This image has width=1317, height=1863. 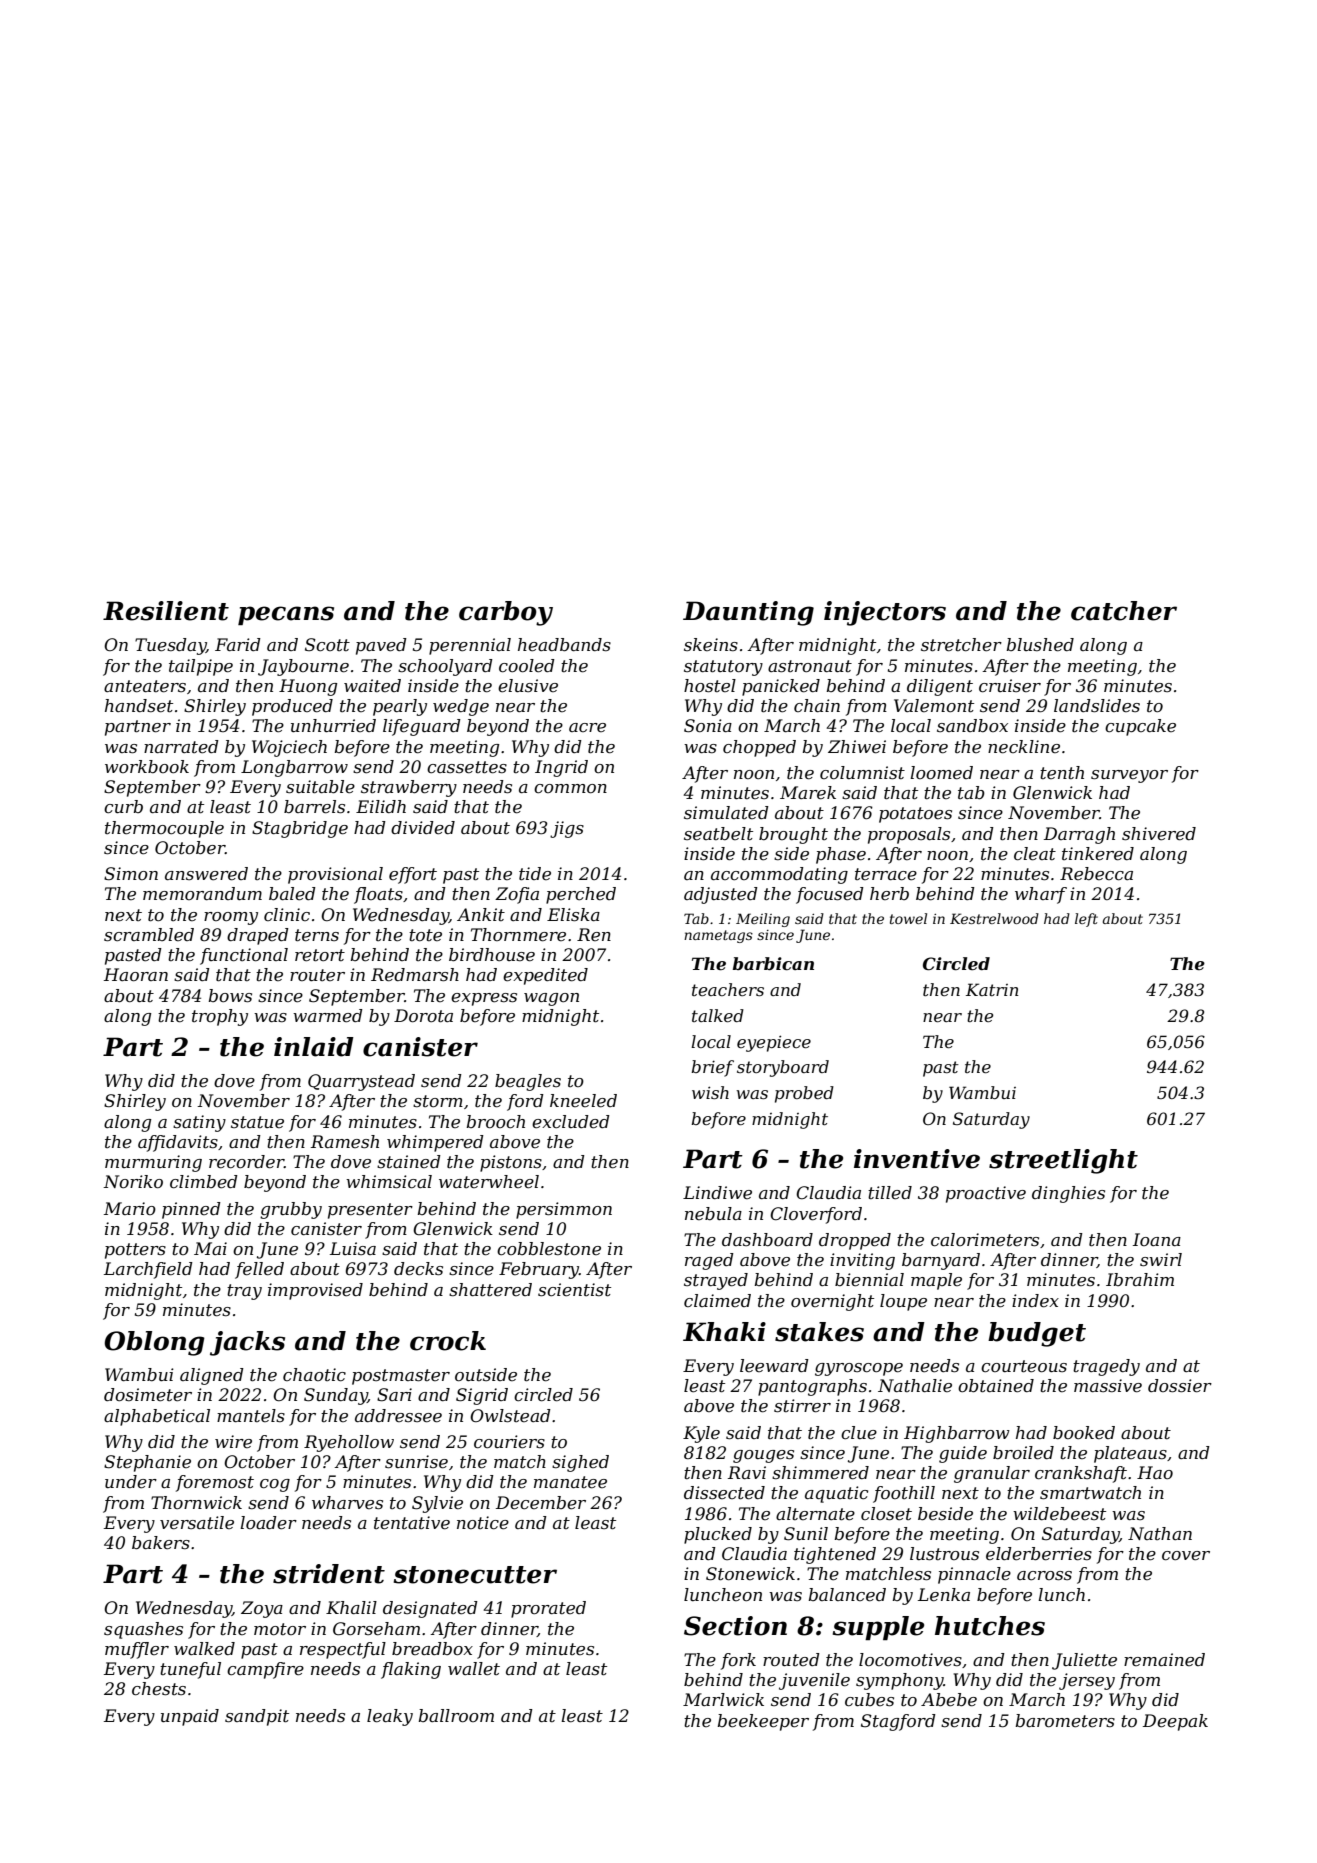 What do you see at coordinates (885, 613) in the image?
I see `injectors` at bounding box center [885, 613].
